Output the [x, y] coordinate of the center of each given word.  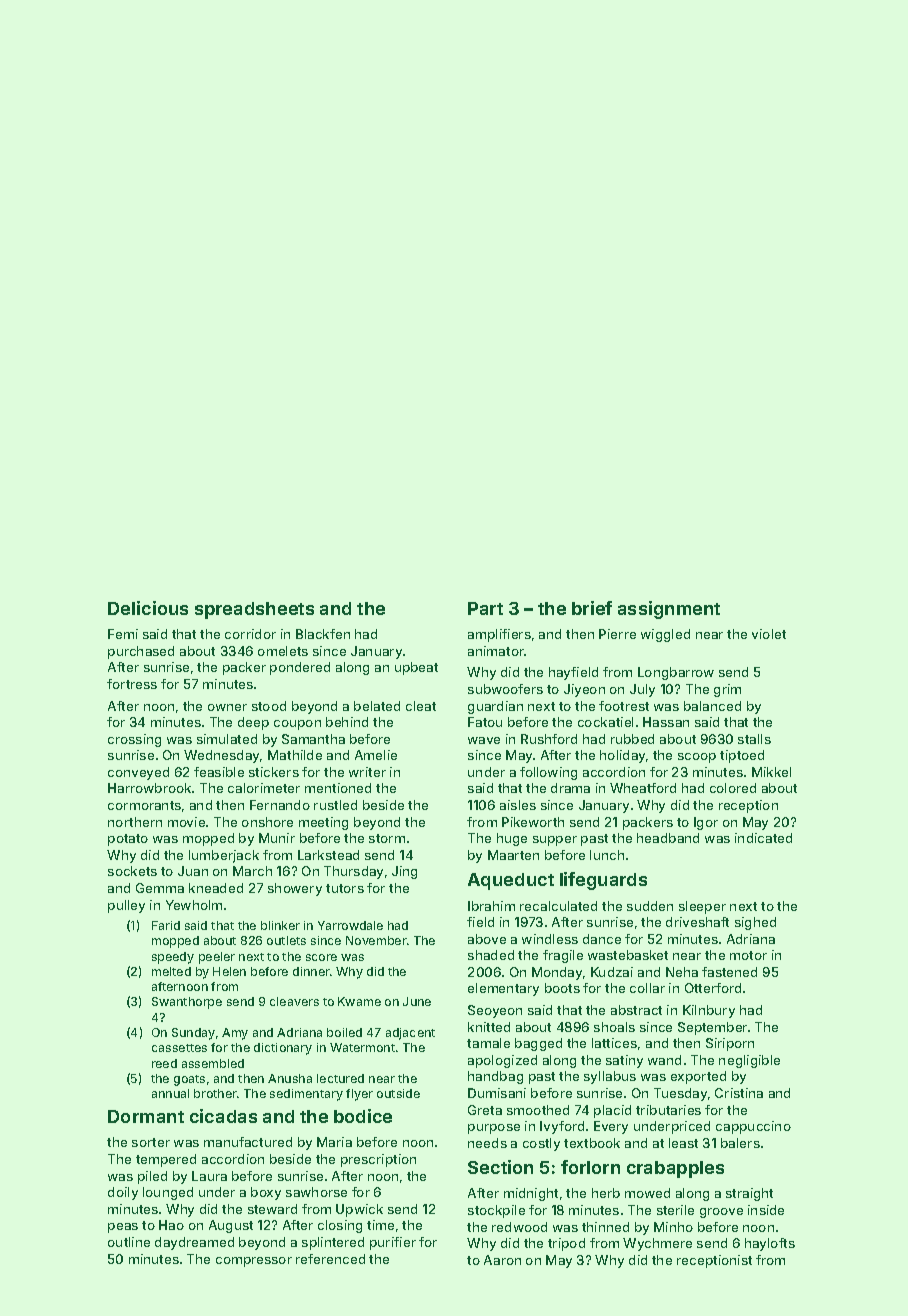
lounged [168, 1193]
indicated [763, 838]
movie [186, 822]
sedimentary [306, 1095]
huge [512, 839]
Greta [485, 1110]
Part [485, 608]
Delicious [148, 608]
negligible [749, 1061]
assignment [669, 610]
